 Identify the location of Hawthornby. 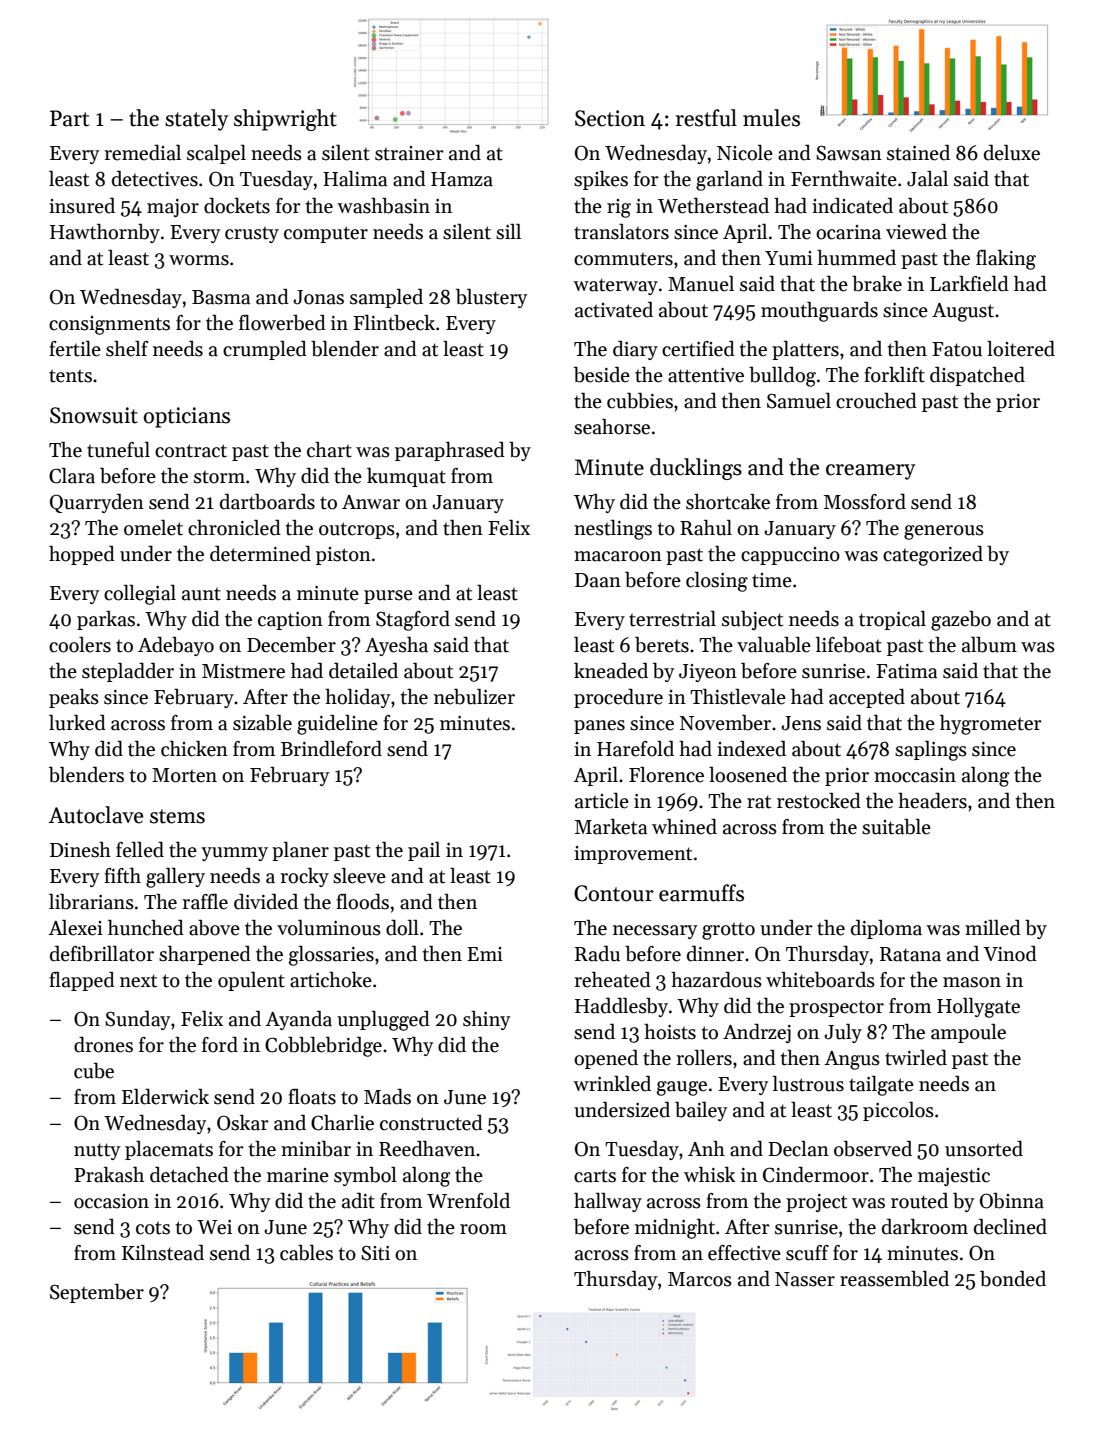
(105, 233).
